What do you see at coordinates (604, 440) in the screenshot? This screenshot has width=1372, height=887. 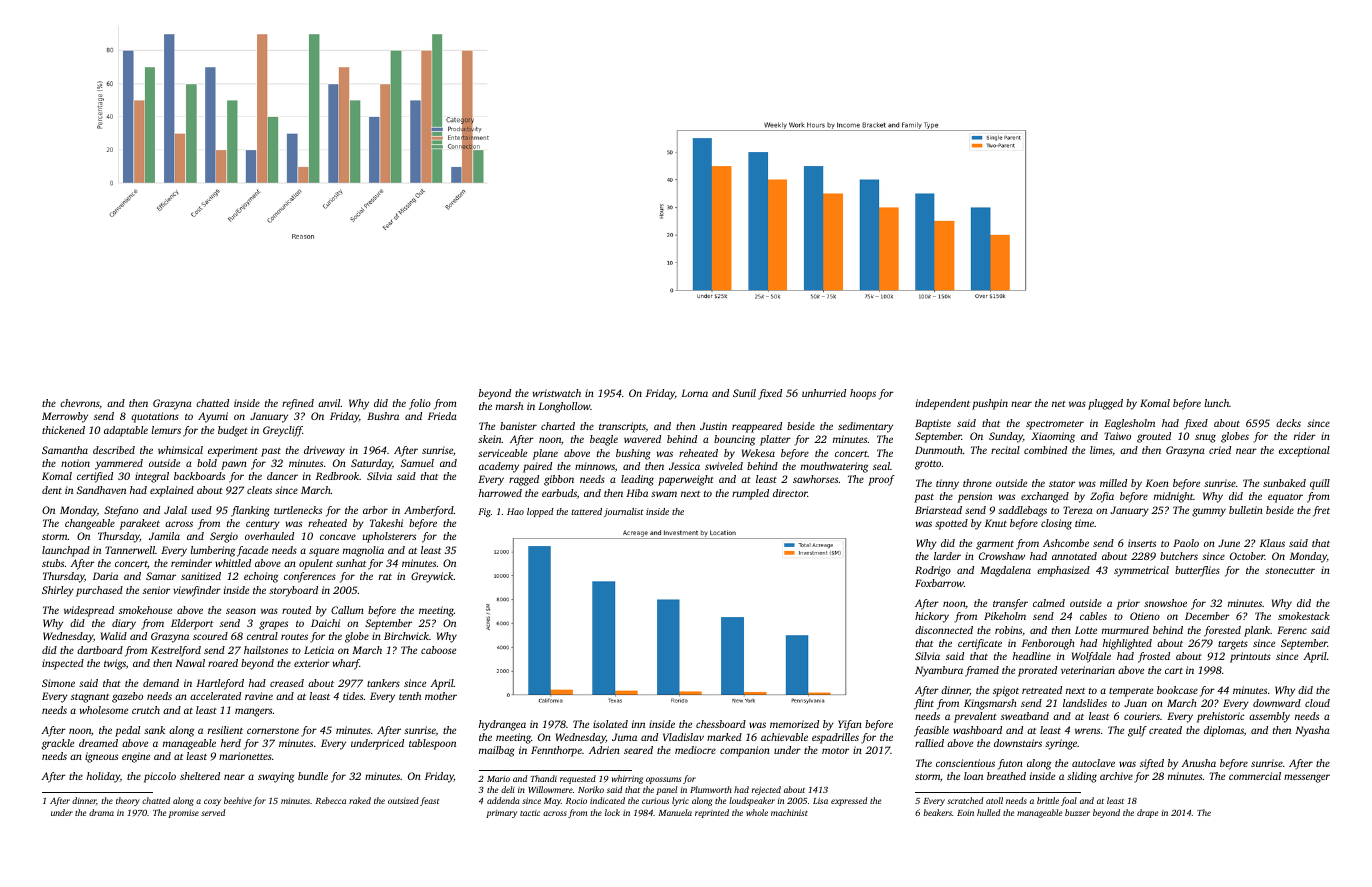 I see `beagle` at bounding box center [604, 440].
